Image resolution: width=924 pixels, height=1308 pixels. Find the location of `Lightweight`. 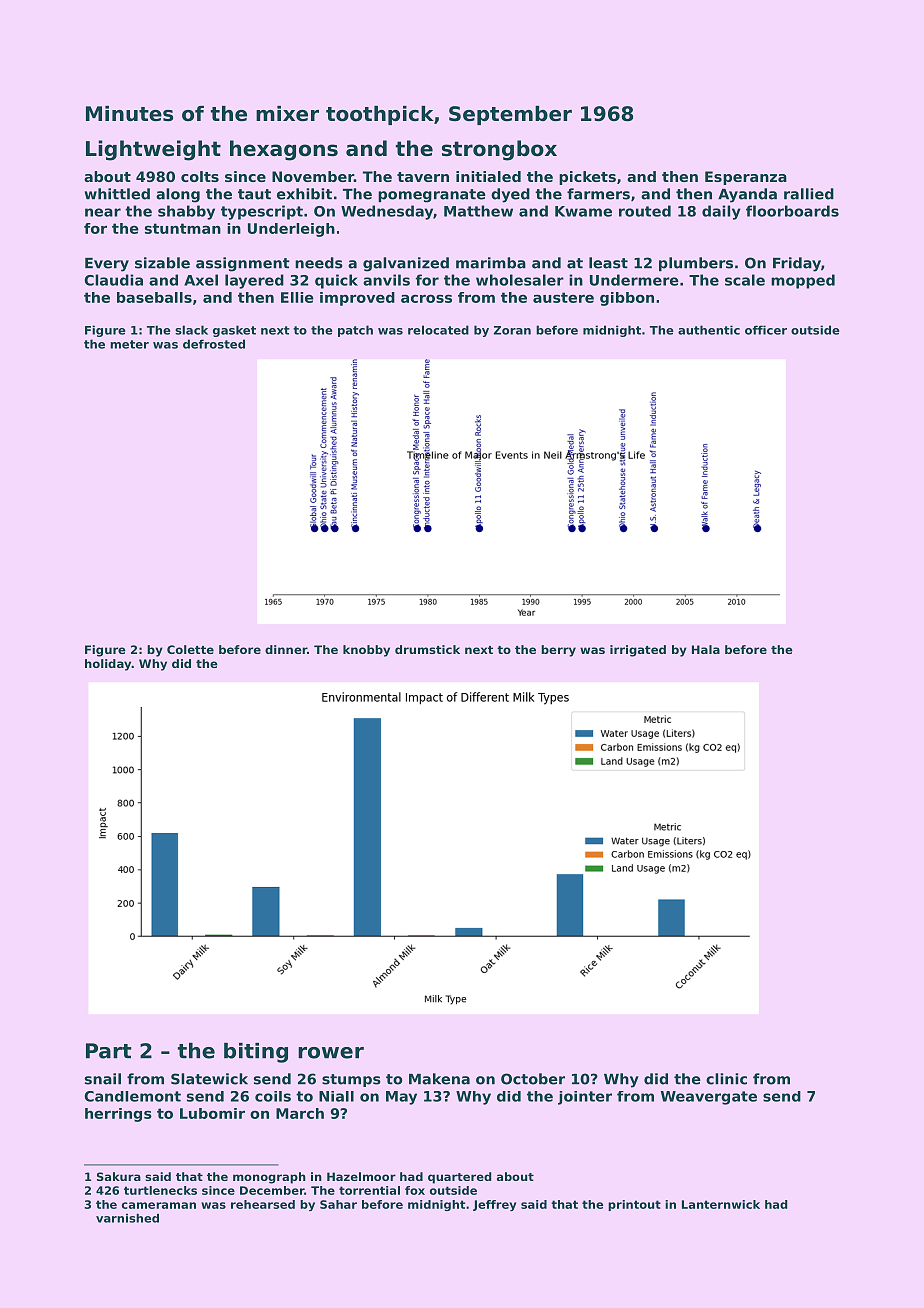

Lightweight is located at coordinates (153, 150).
